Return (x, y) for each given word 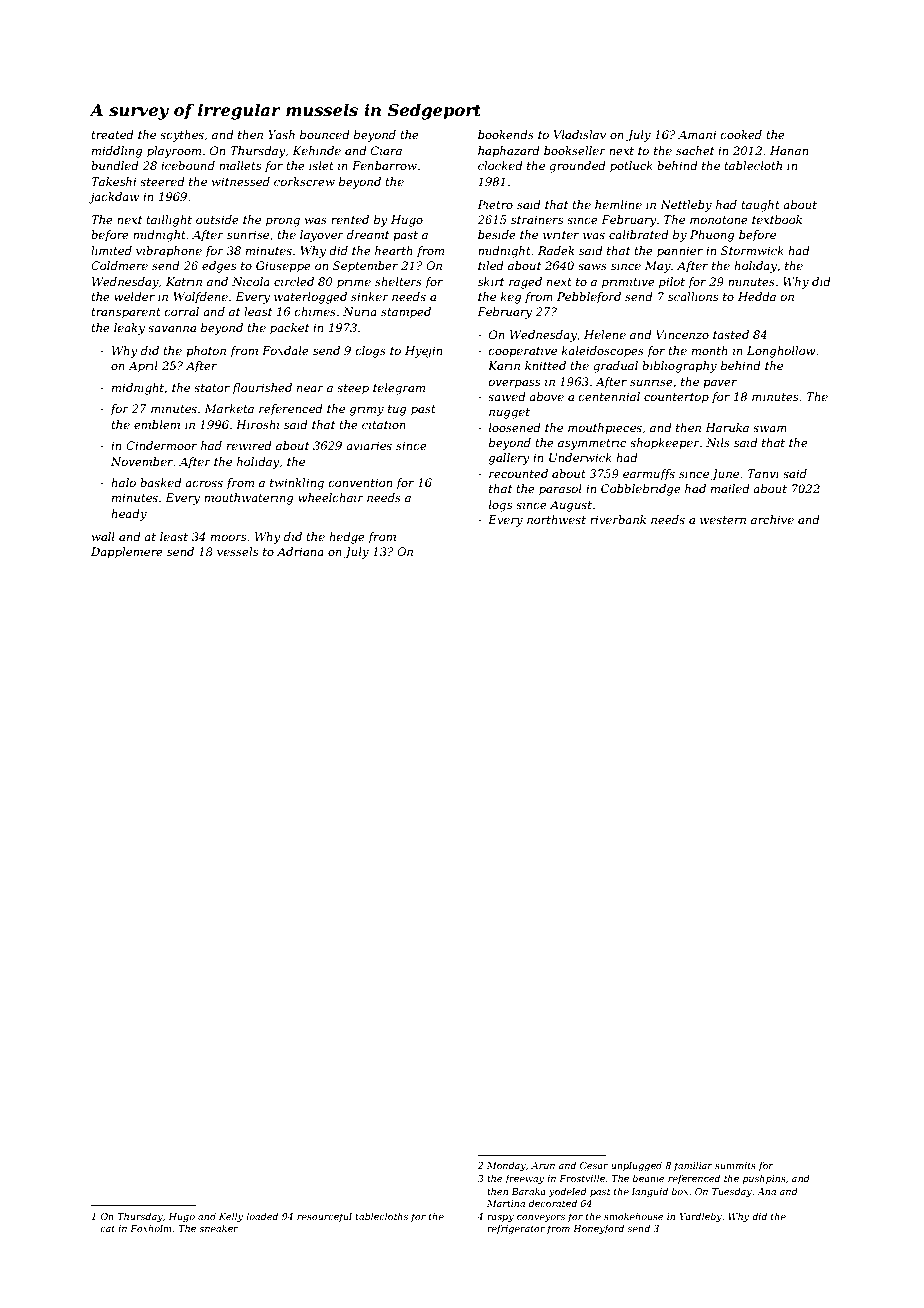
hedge (347, 538)
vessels (237, 551)
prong (283, 222)
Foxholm (151, 1228)
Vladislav (580, 134)
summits (735, 1165)
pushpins (764, 1179)
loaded (262, 1216)
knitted (545, 365)
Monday (506, 1166)
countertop (676, 398)
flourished (262, 389)
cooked (741, 134)
